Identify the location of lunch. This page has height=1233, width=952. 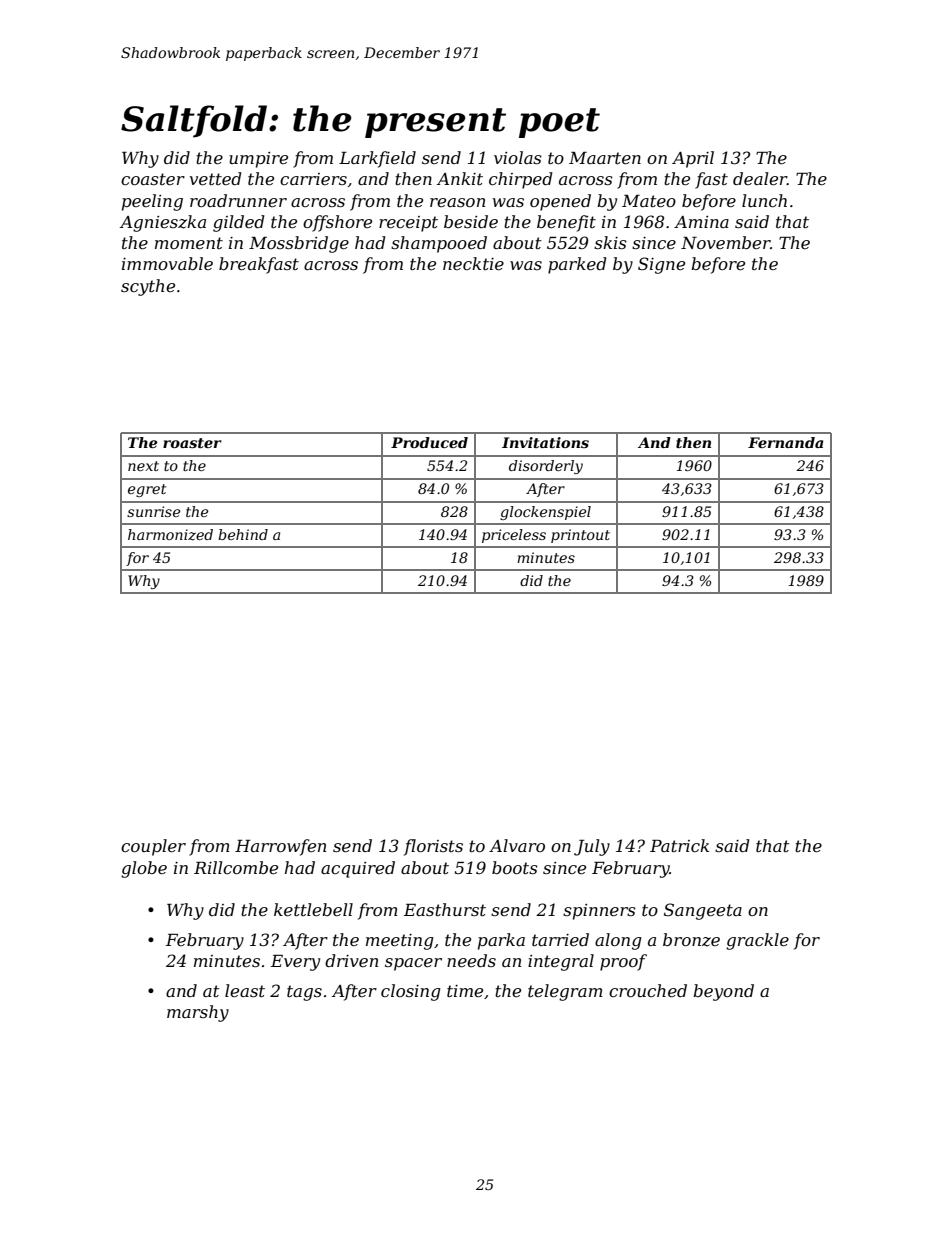
(764, 200).
